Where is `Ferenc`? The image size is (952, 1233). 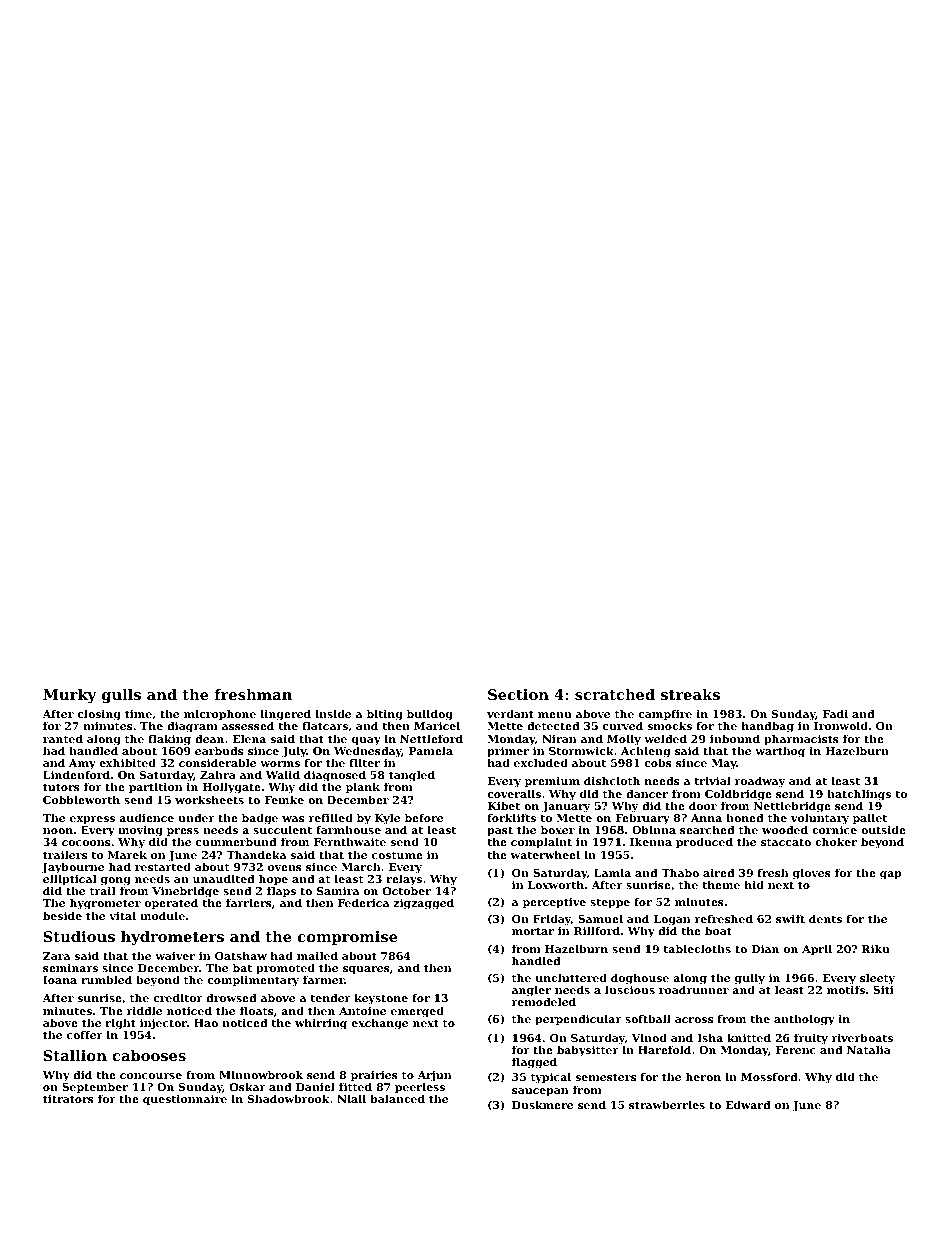 Ferenc is located at coordinates (795, 1050).
